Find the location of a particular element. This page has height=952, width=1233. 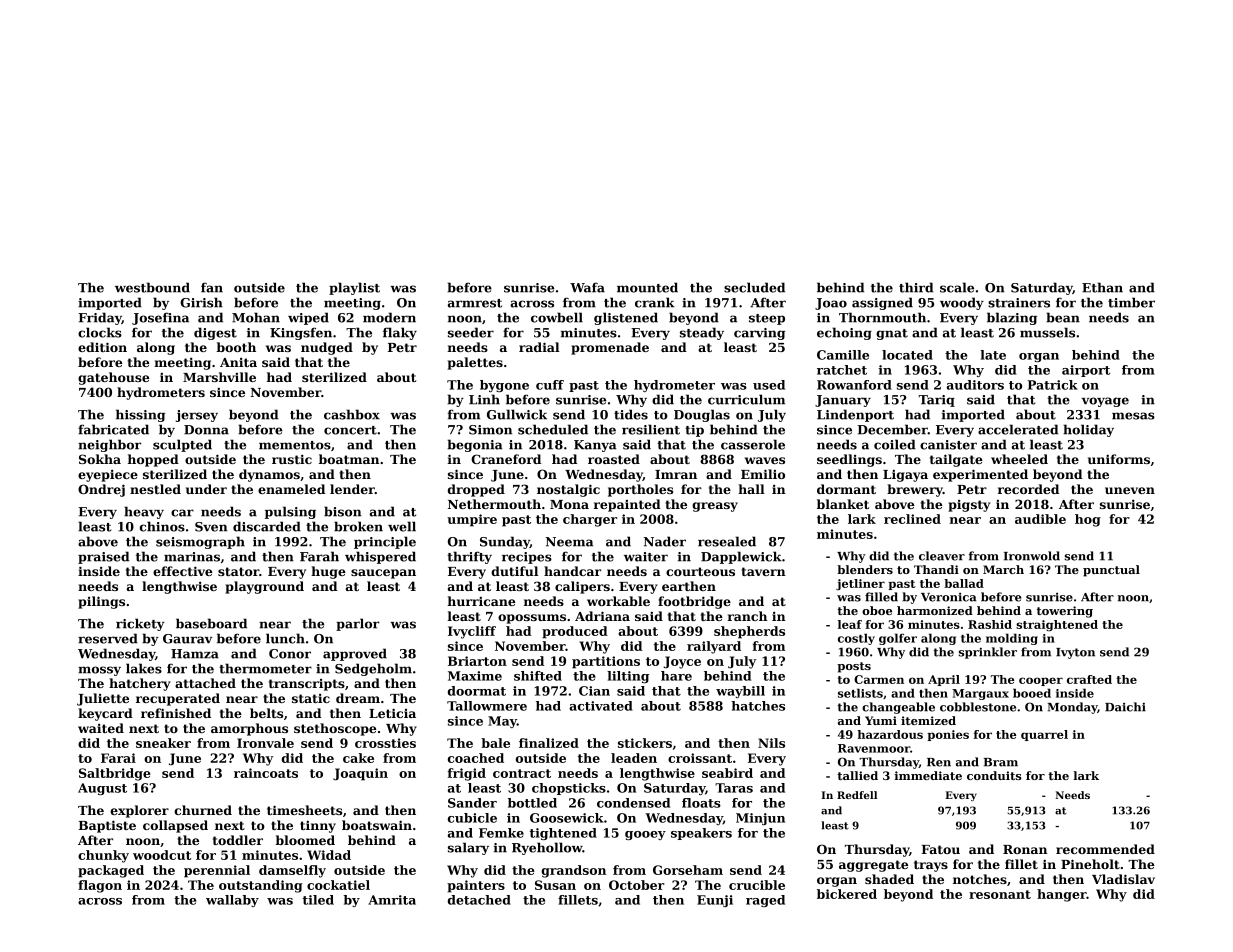

marinas is located at coordinates (192, 557).
